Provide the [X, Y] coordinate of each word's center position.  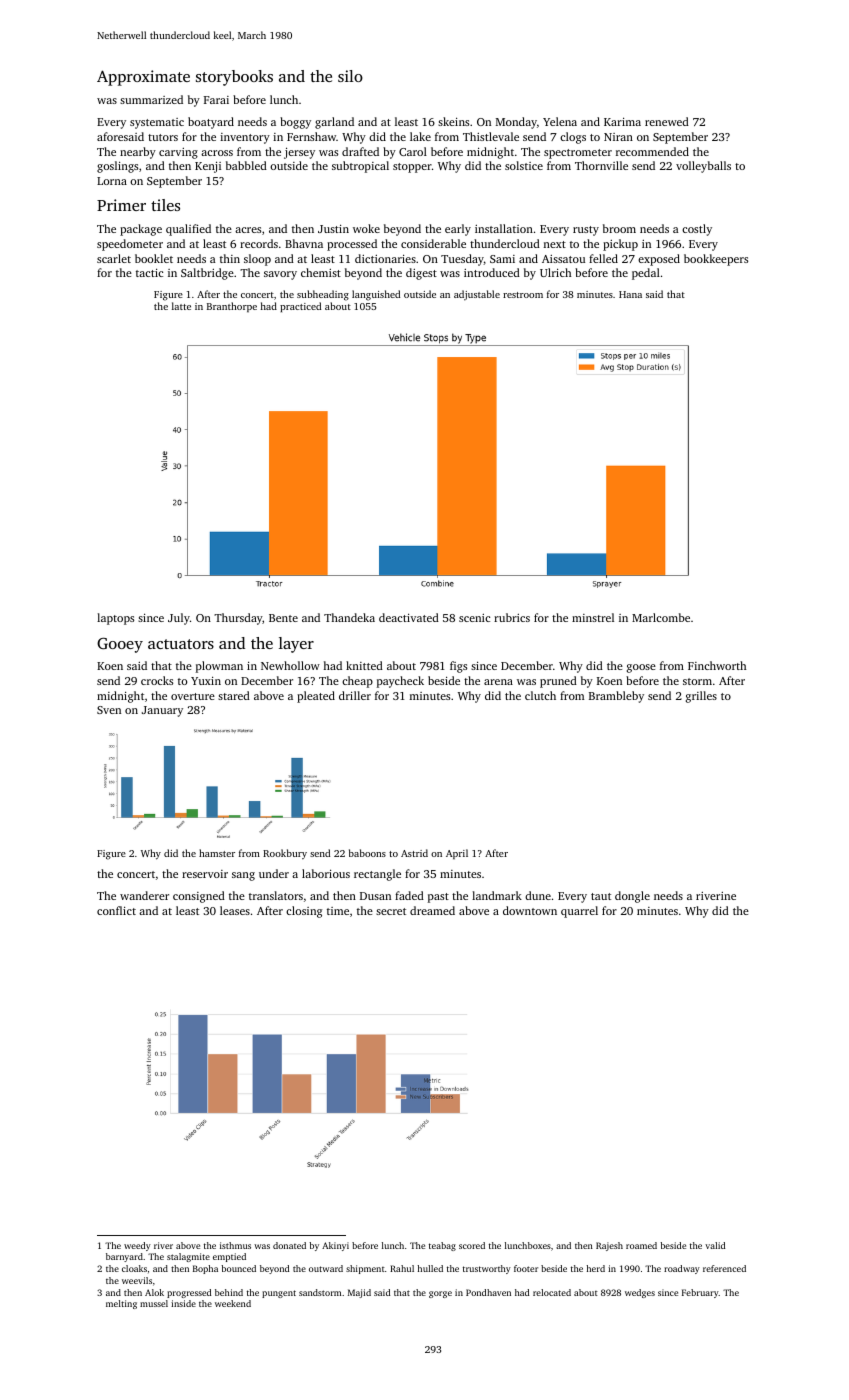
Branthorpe [232, 307]
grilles [701, 697]
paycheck [400, 682]
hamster [217, 853]
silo [350, 76]
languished [376, 295]
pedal [646, 274]
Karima [622, 121]
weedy [137, 1246]
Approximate [143, 78]
